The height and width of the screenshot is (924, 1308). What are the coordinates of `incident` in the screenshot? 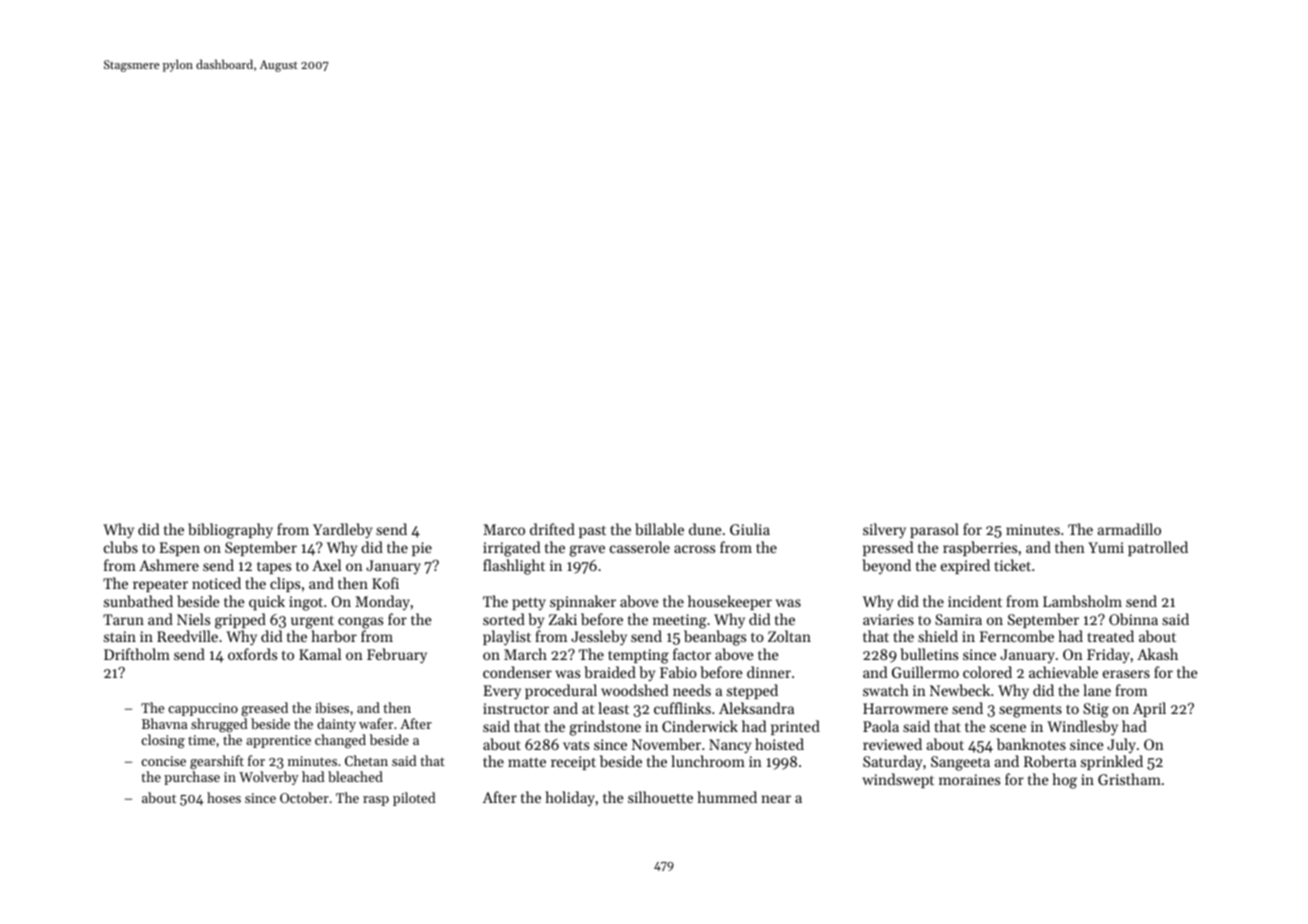 It's located at (975, 601).
